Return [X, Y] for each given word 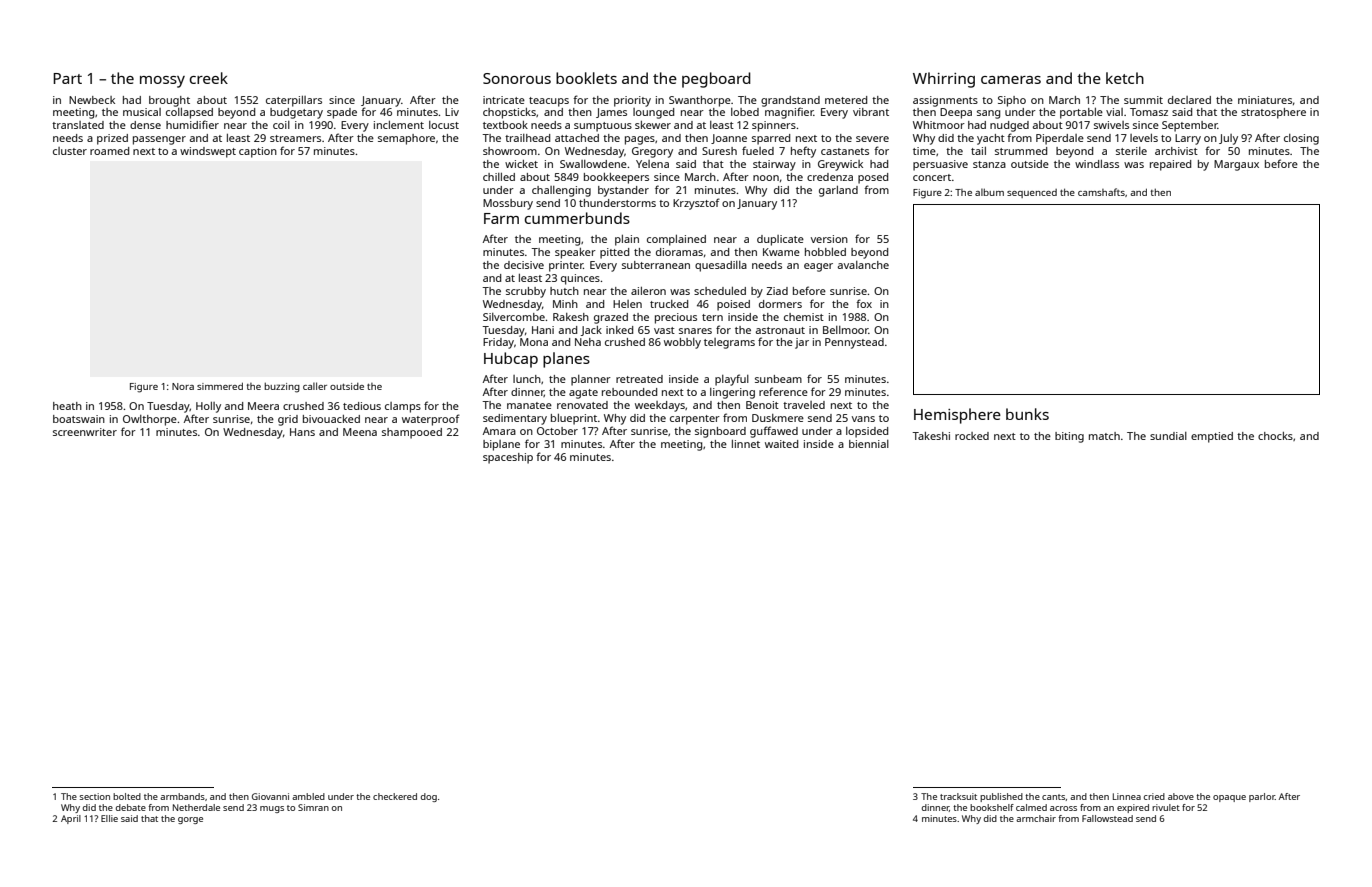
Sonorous [517, 78]
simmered [220, 386]
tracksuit [958, 796]
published [1001, 797]
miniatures [1265, 100]
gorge [190, 820]
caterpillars [294, 101]
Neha [588, 342]
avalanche [863, 265]
